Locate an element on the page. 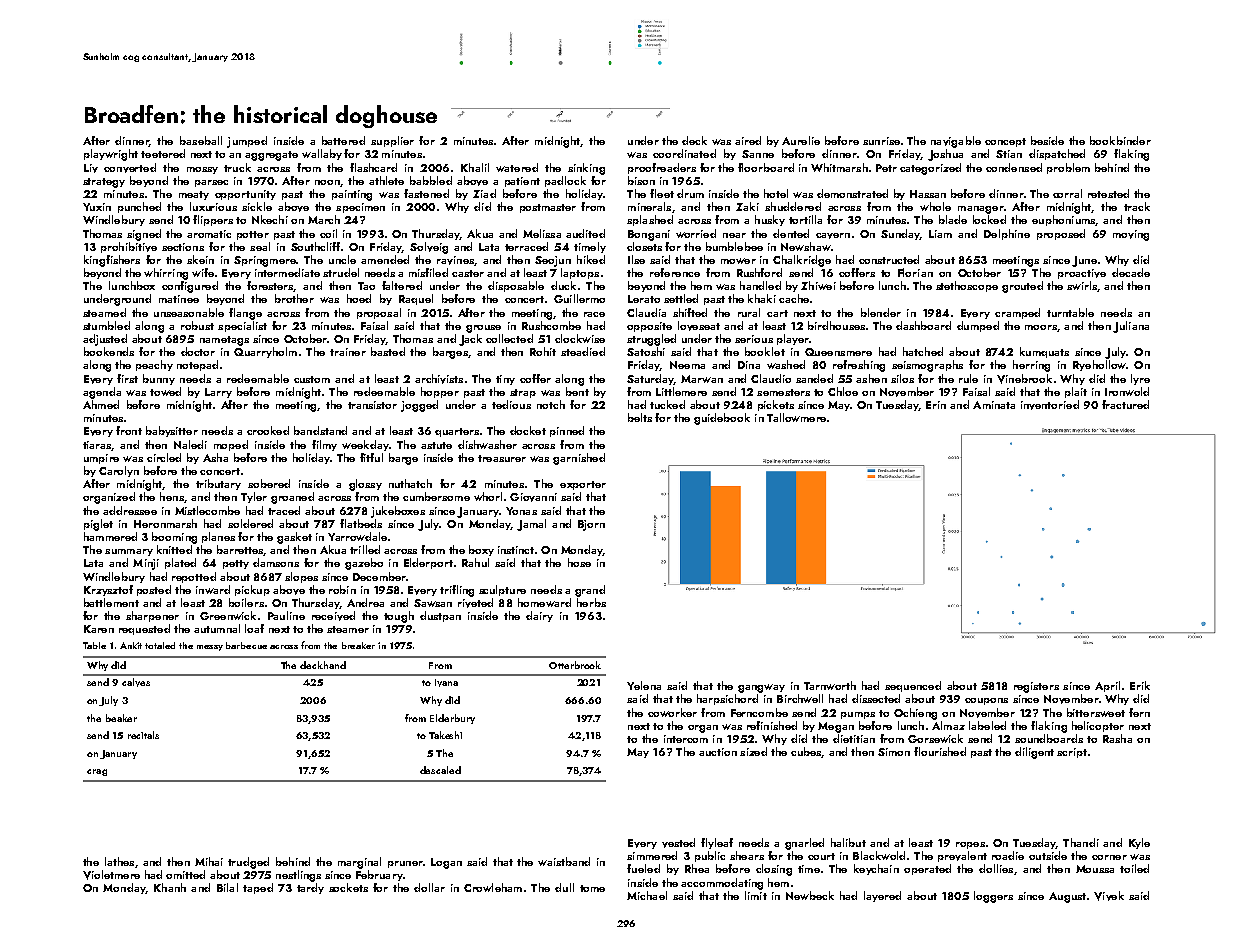  Liam is located at coordinates (940, 234).
